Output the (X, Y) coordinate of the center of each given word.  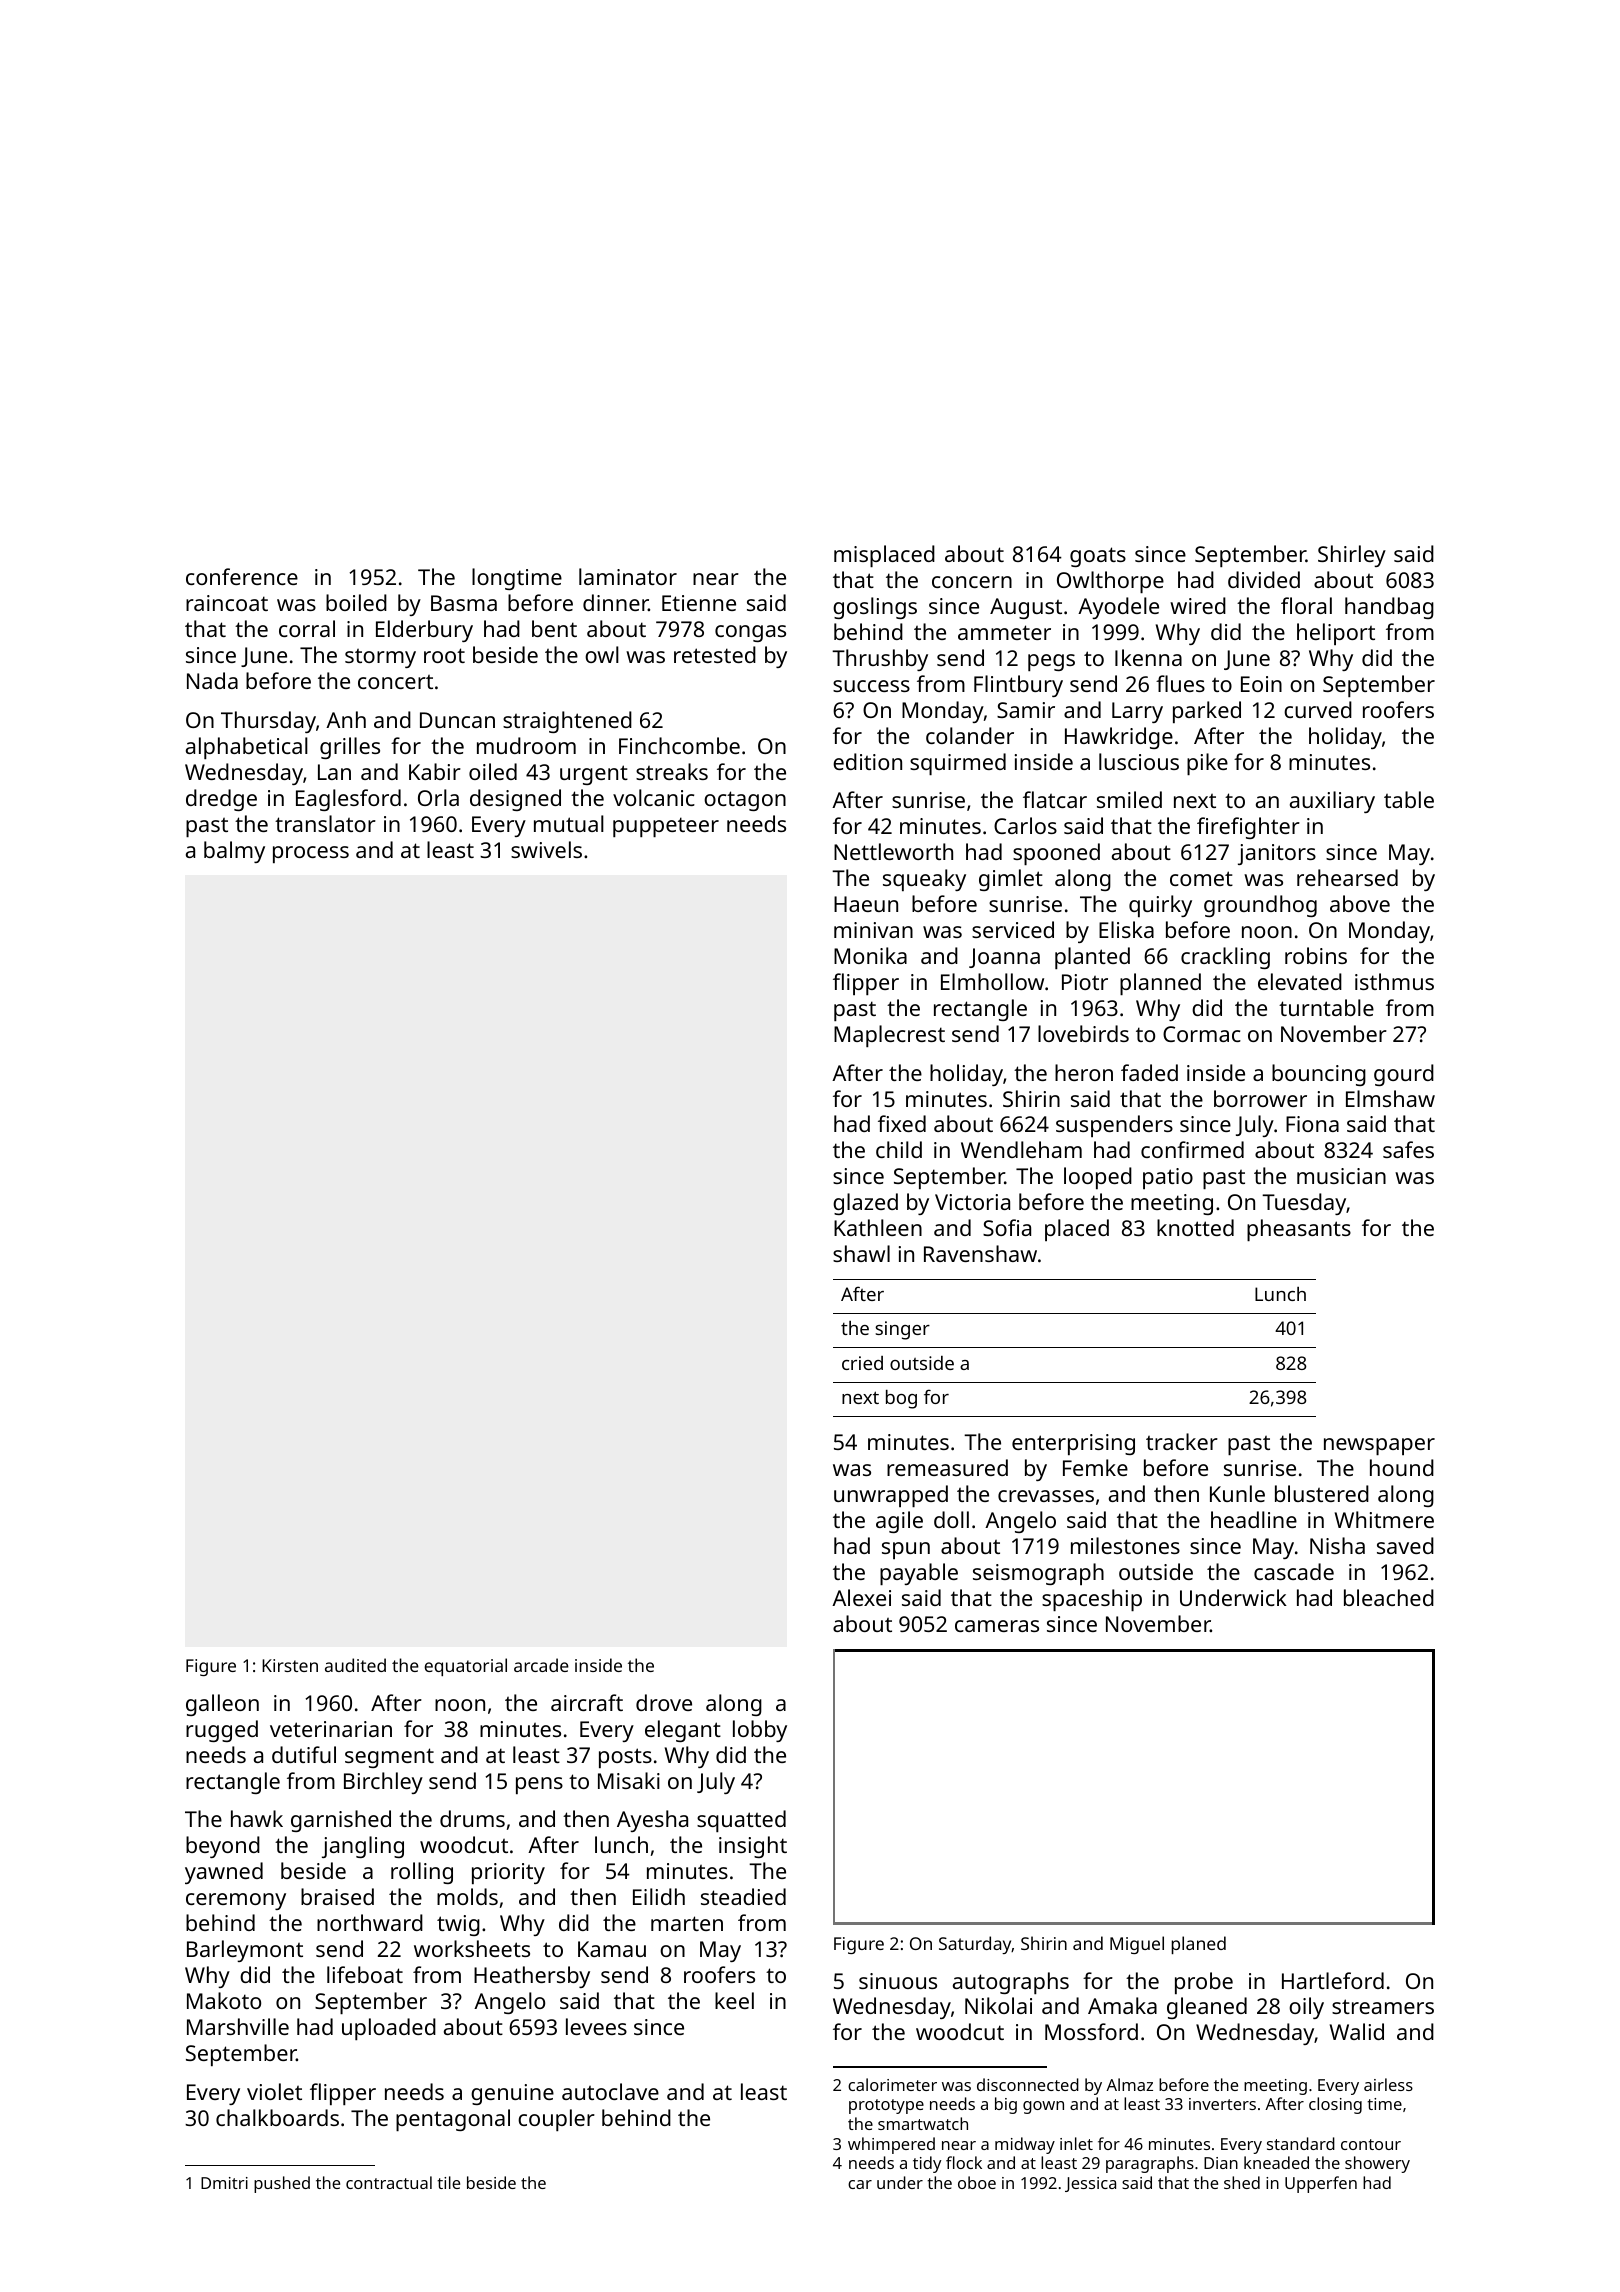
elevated (1300, 981)
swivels (546, 849)
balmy (234, 852)
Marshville (238, 2026)
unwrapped (891, 1496)
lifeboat (365, 1974)
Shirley (1352, 556)
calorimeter (892, 2084)
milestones (1125, 1545)
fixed (902, 1123)
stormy (380, 658)
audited (355, 1665)
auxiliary (1332, 802)
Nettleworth (893, 851)
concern (972, 582)
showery (1377, 2164)
